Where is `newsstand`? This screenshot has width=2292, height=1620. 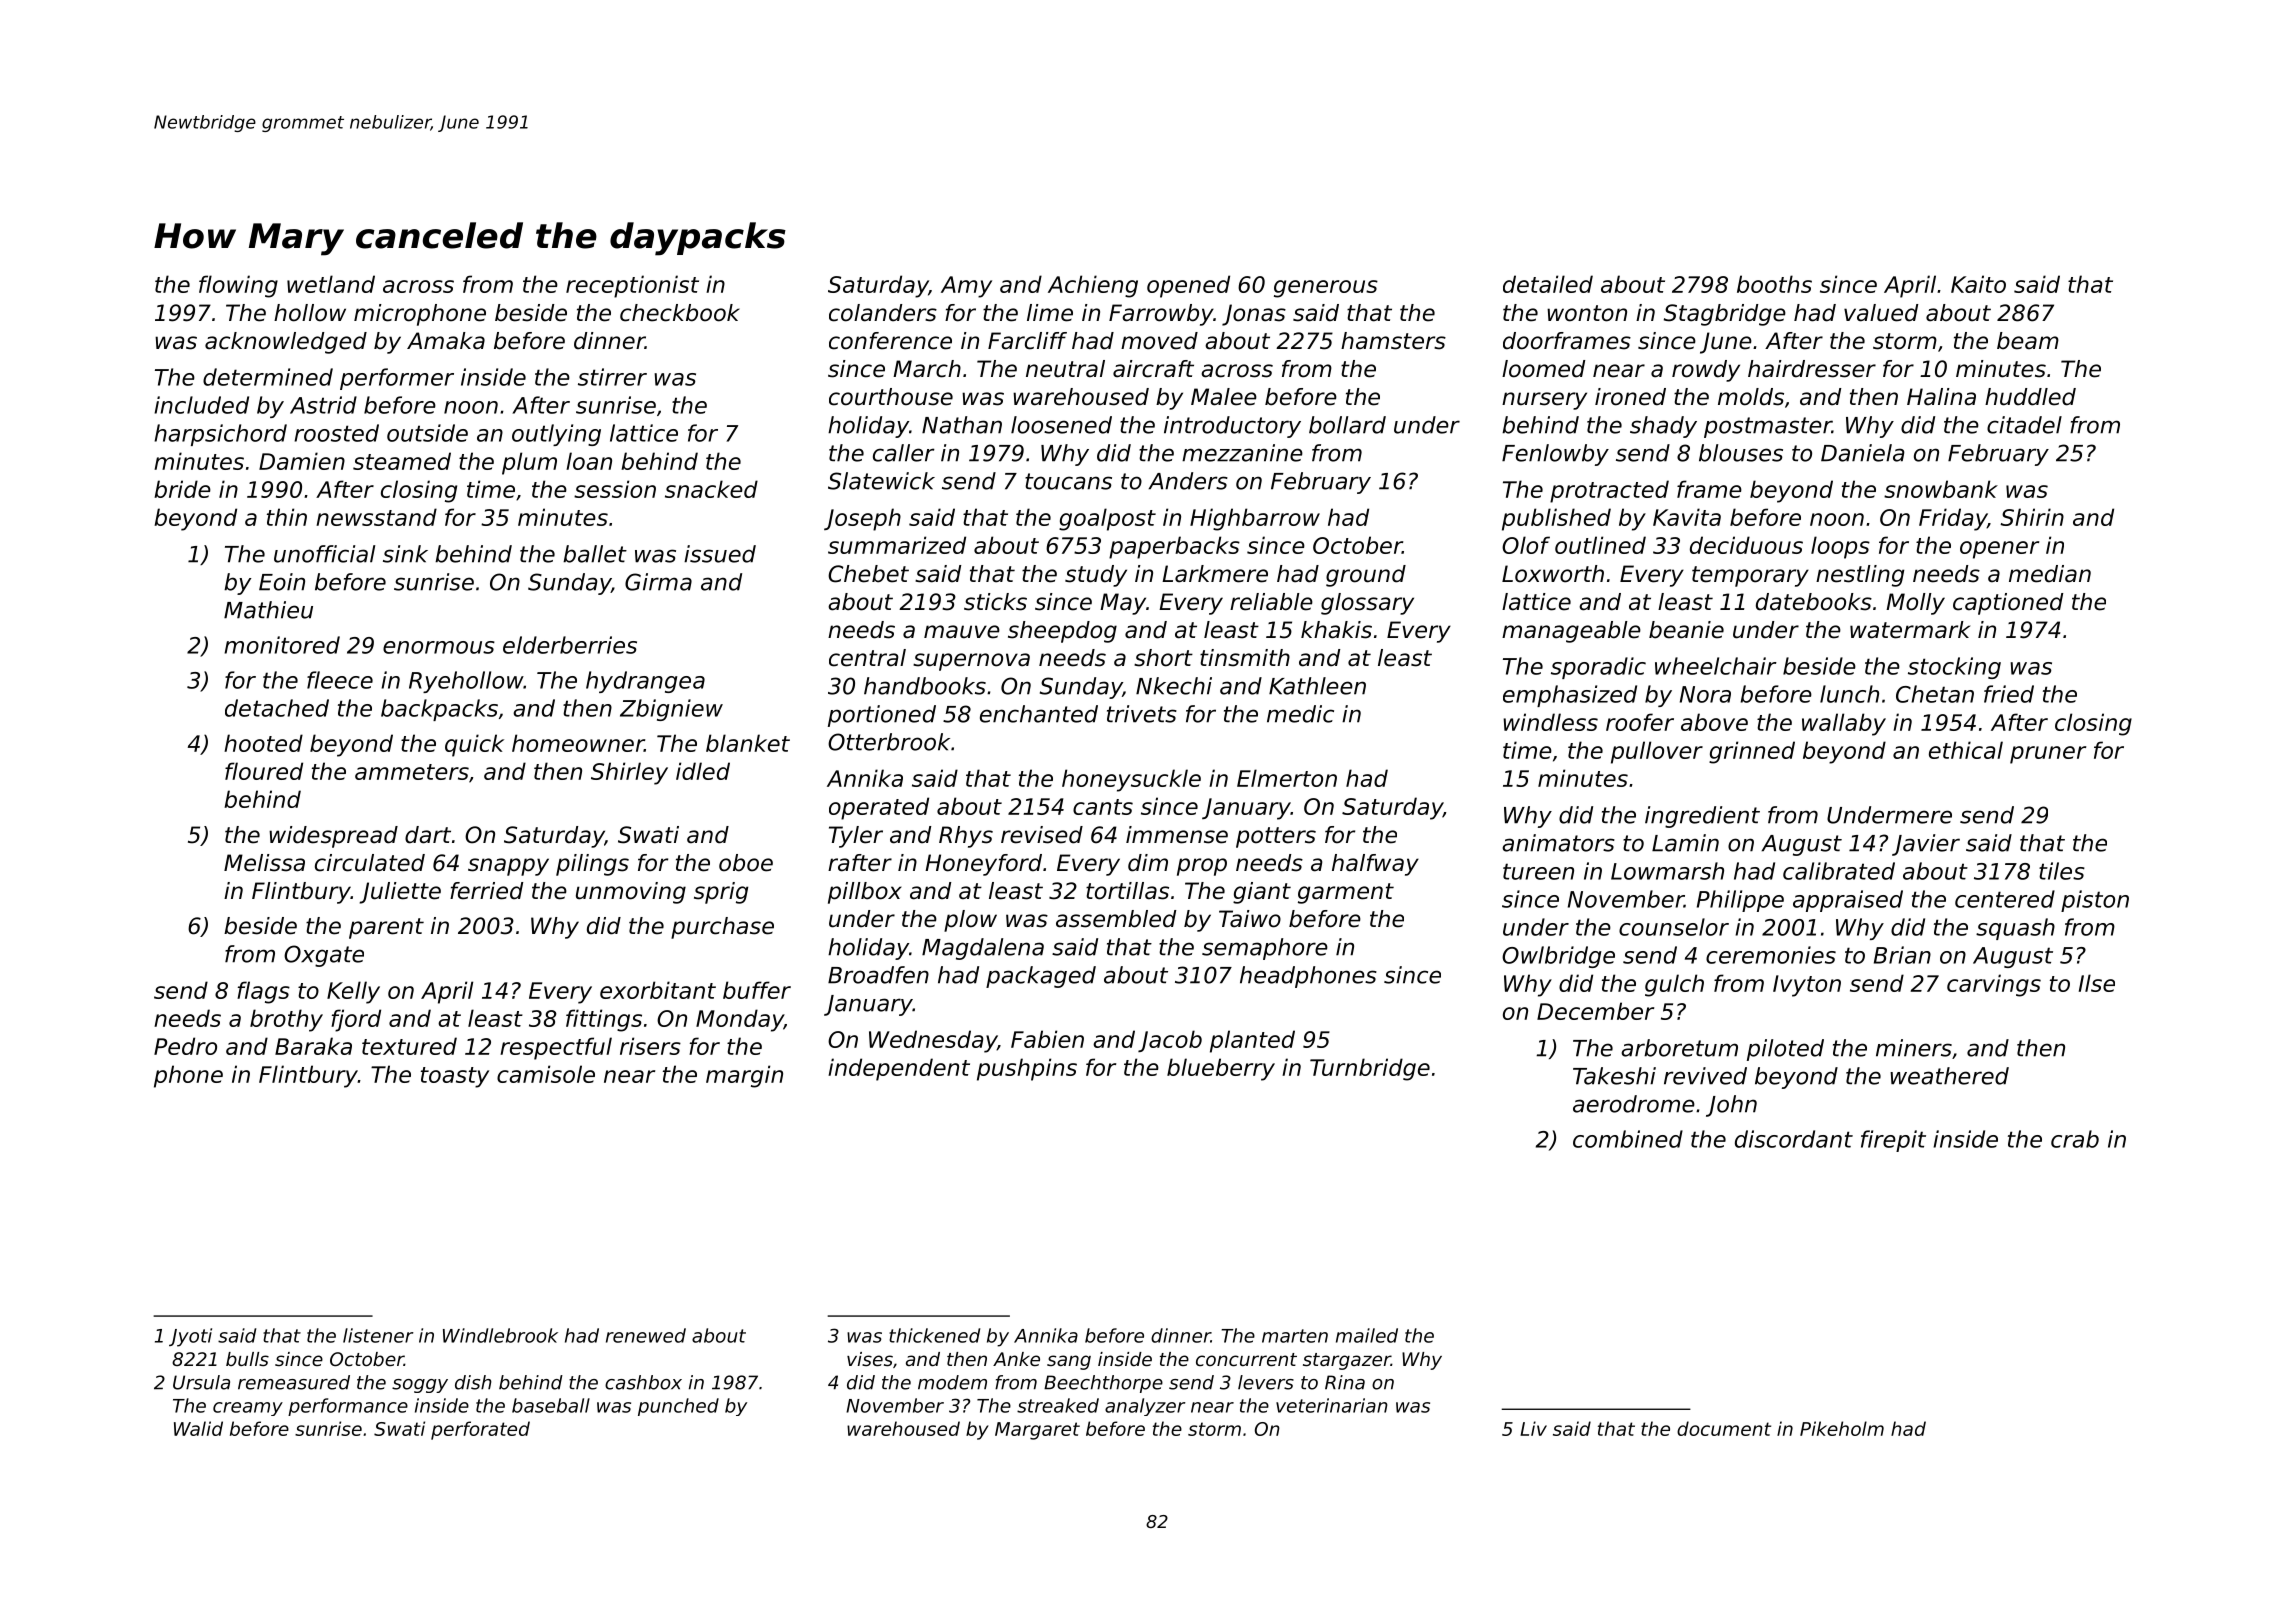
newsstand is located at coordinates (376, 517).
